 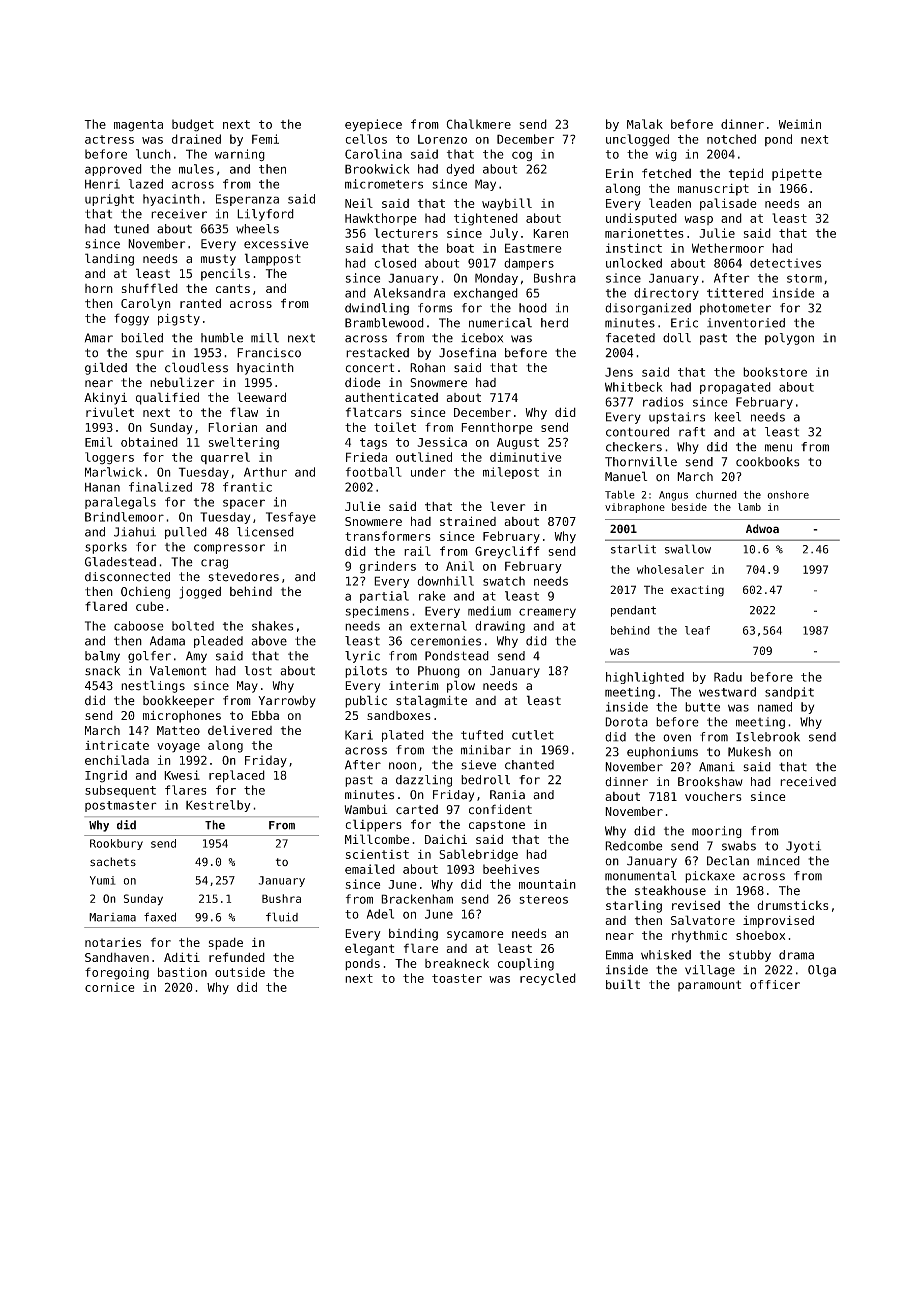 What do you see at coordinates (182, 972) in the document?
I see `bastion` at bounding box center [182, 972].
